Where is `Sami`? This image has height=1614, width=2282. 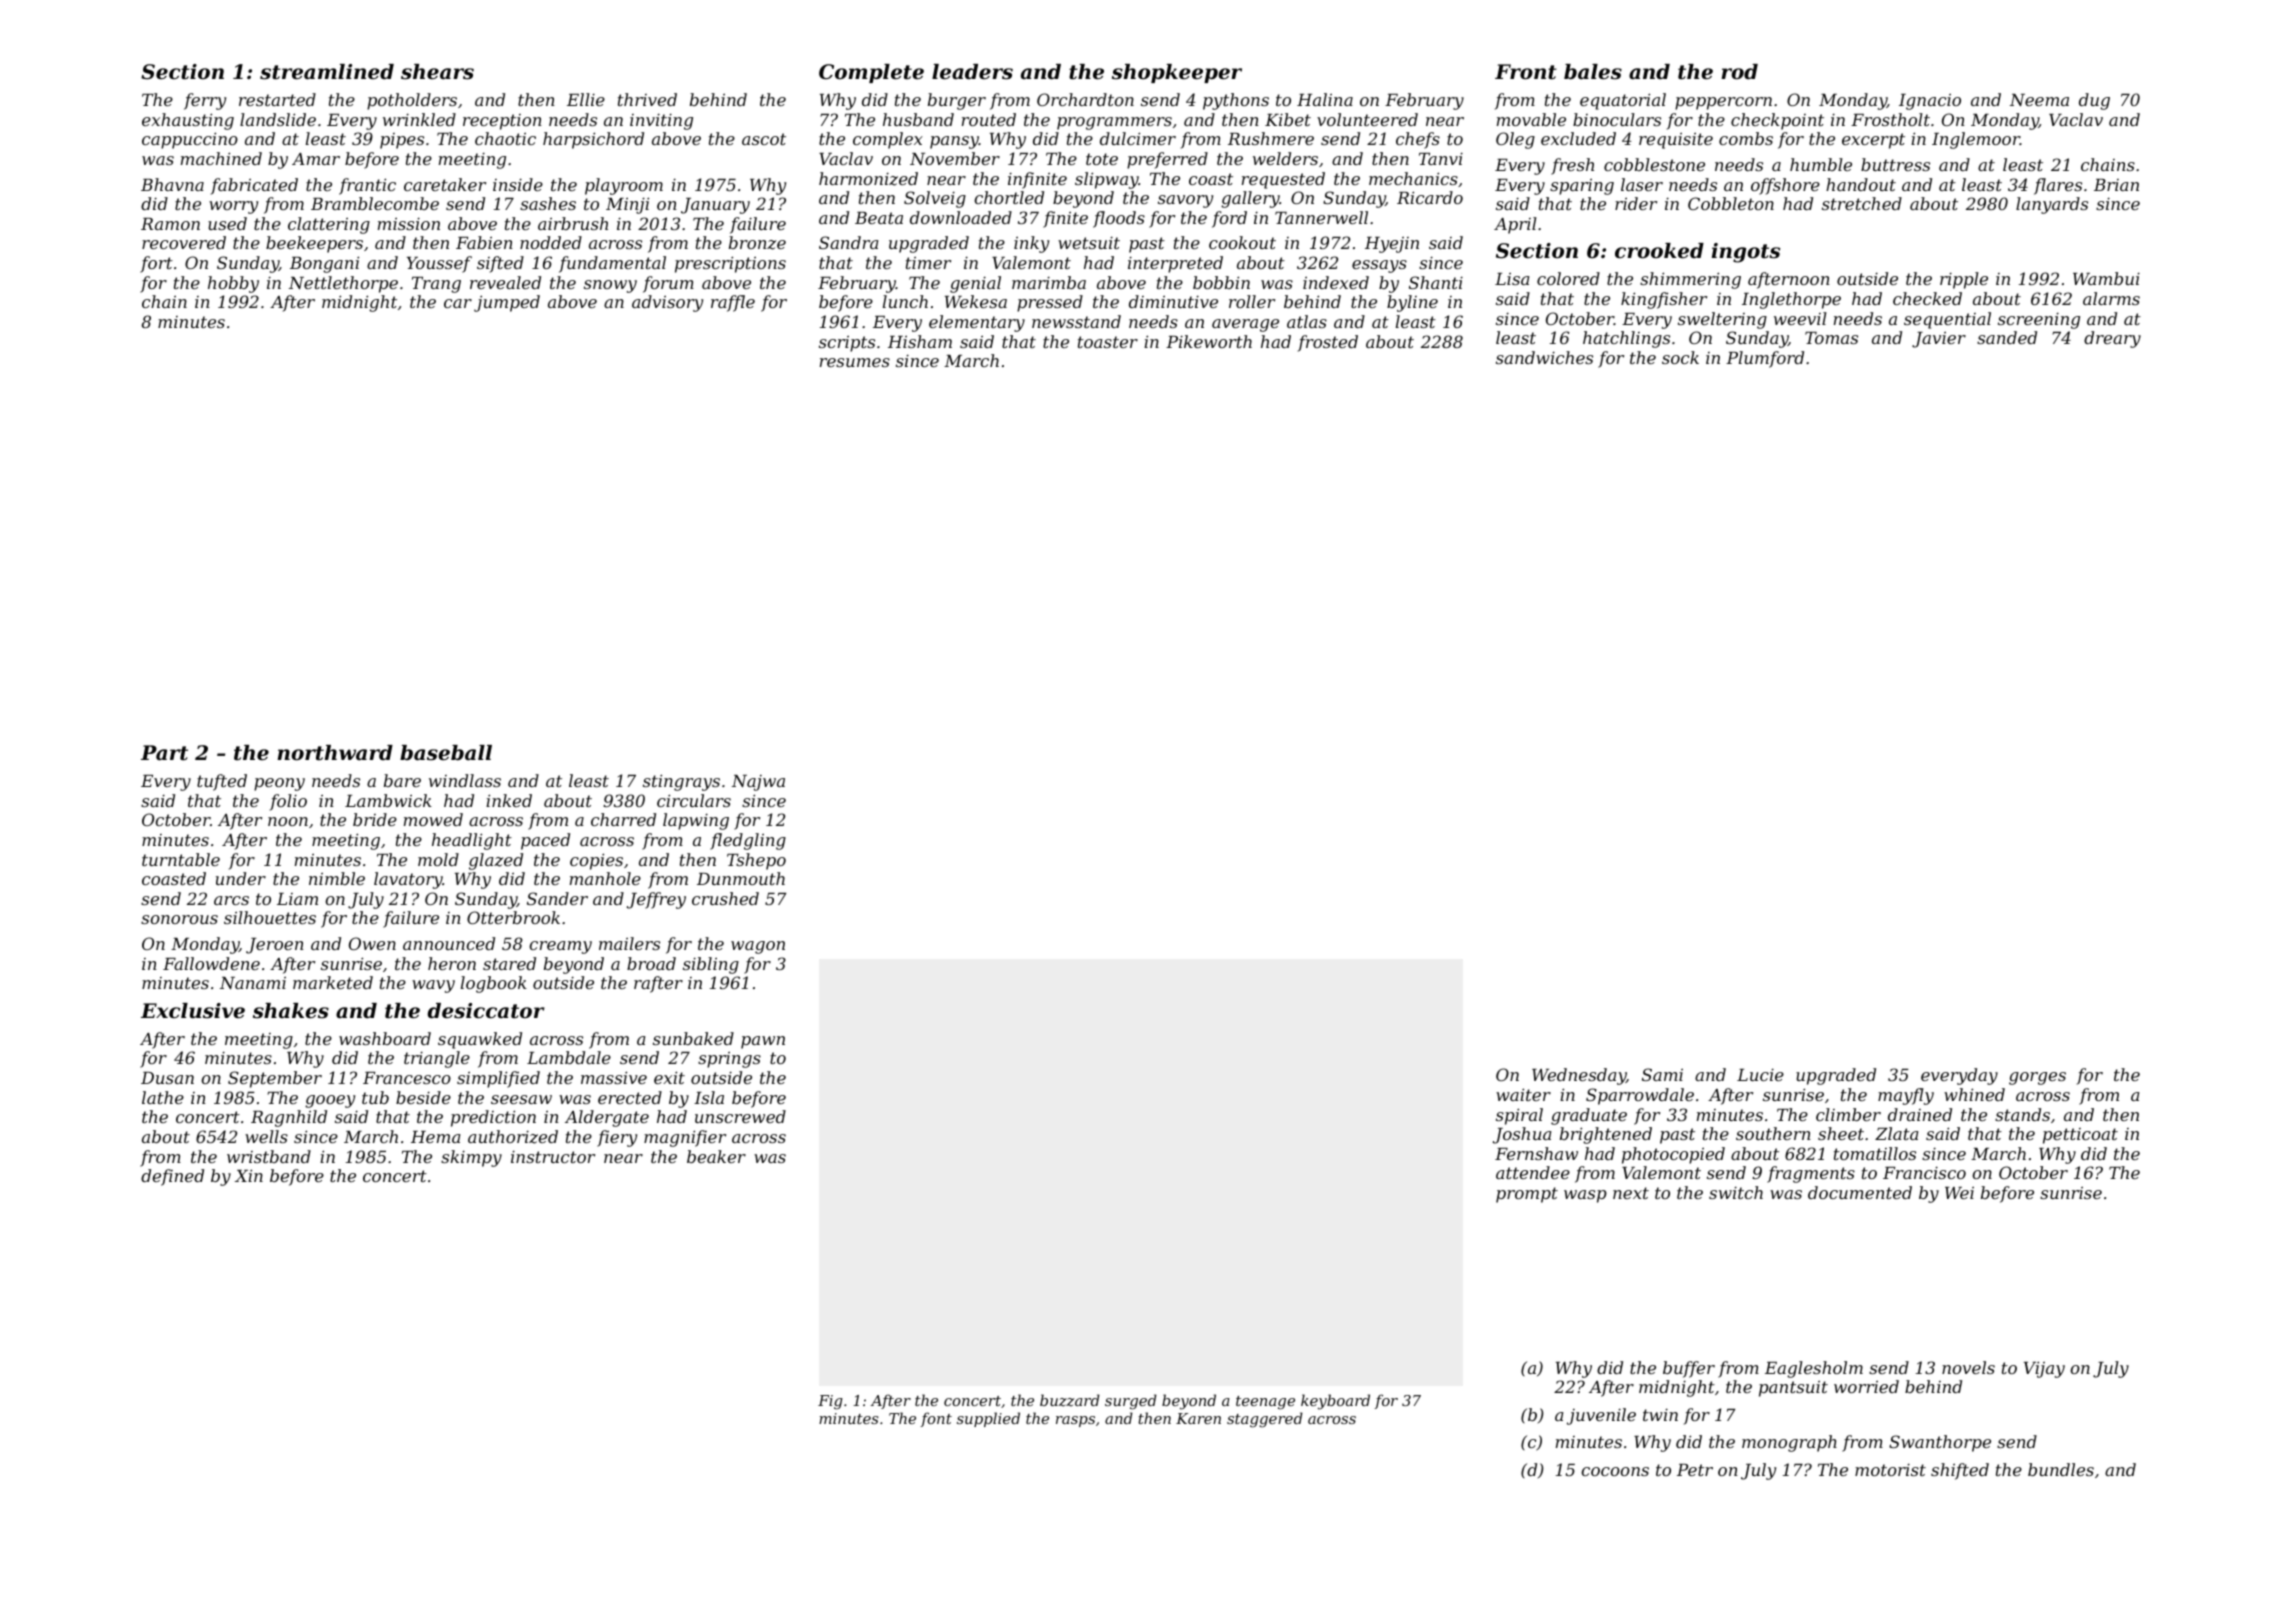
Sami is located at coordinates (1662, 1074).
